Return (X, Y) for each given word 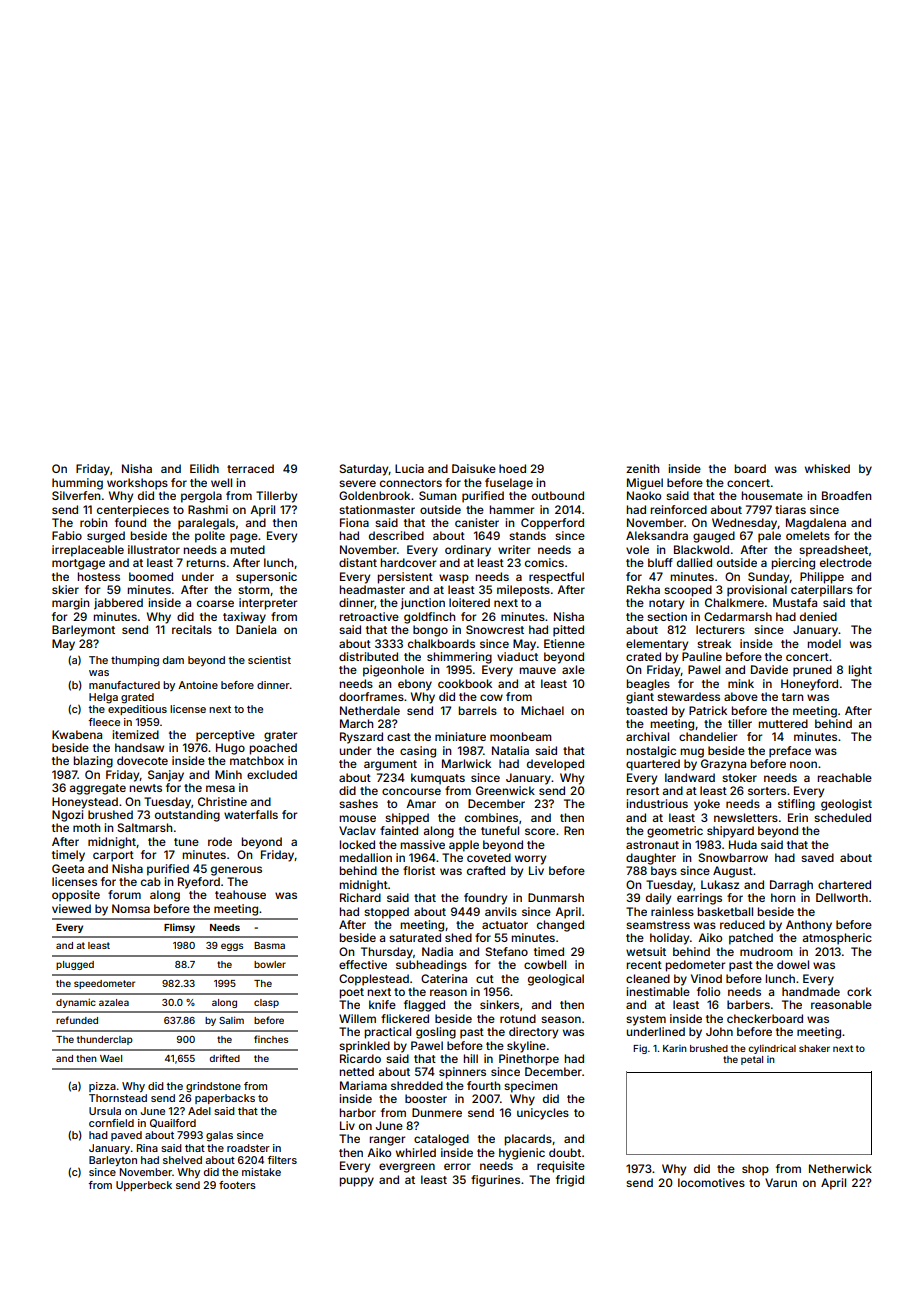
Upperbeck (144, 1186)
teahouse (240, 894)
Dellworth (842, 897)
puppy (357, 1182)
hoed (512, 468)
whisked (827, 468)
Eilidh (204, 468)
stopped (386, 913)
